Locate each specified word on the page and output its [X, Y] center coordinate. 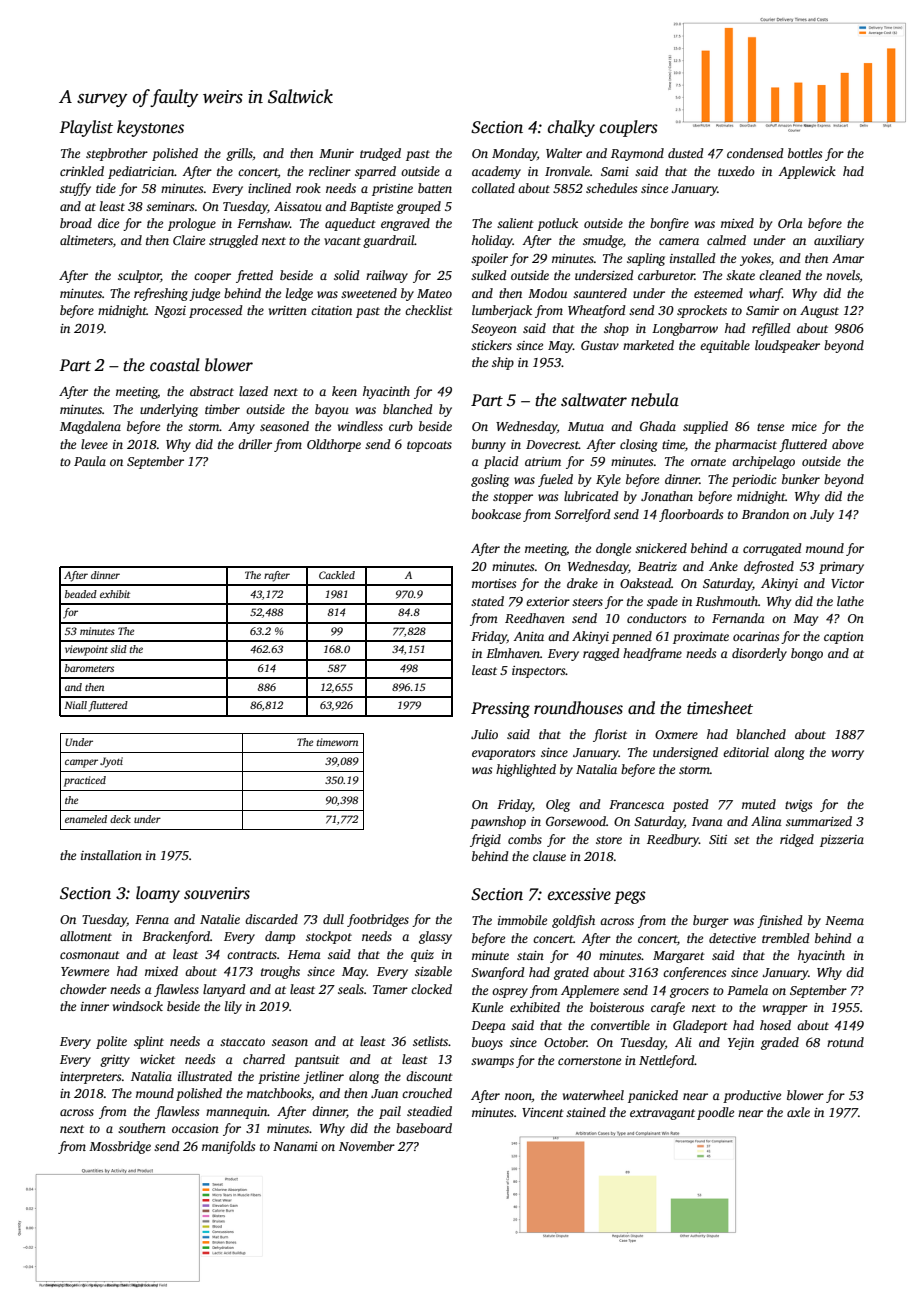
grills [239, 154]
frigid [485, 840]
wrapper [785, 1010]
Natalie [220, 919]
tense [770, 427]
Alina [766, 821]
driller [255, 444]
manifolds [228, 1147]
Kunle [487, 1007]
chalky [571, 128]
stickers [491, 345]
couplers [629, 128]
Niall [75, 705]
